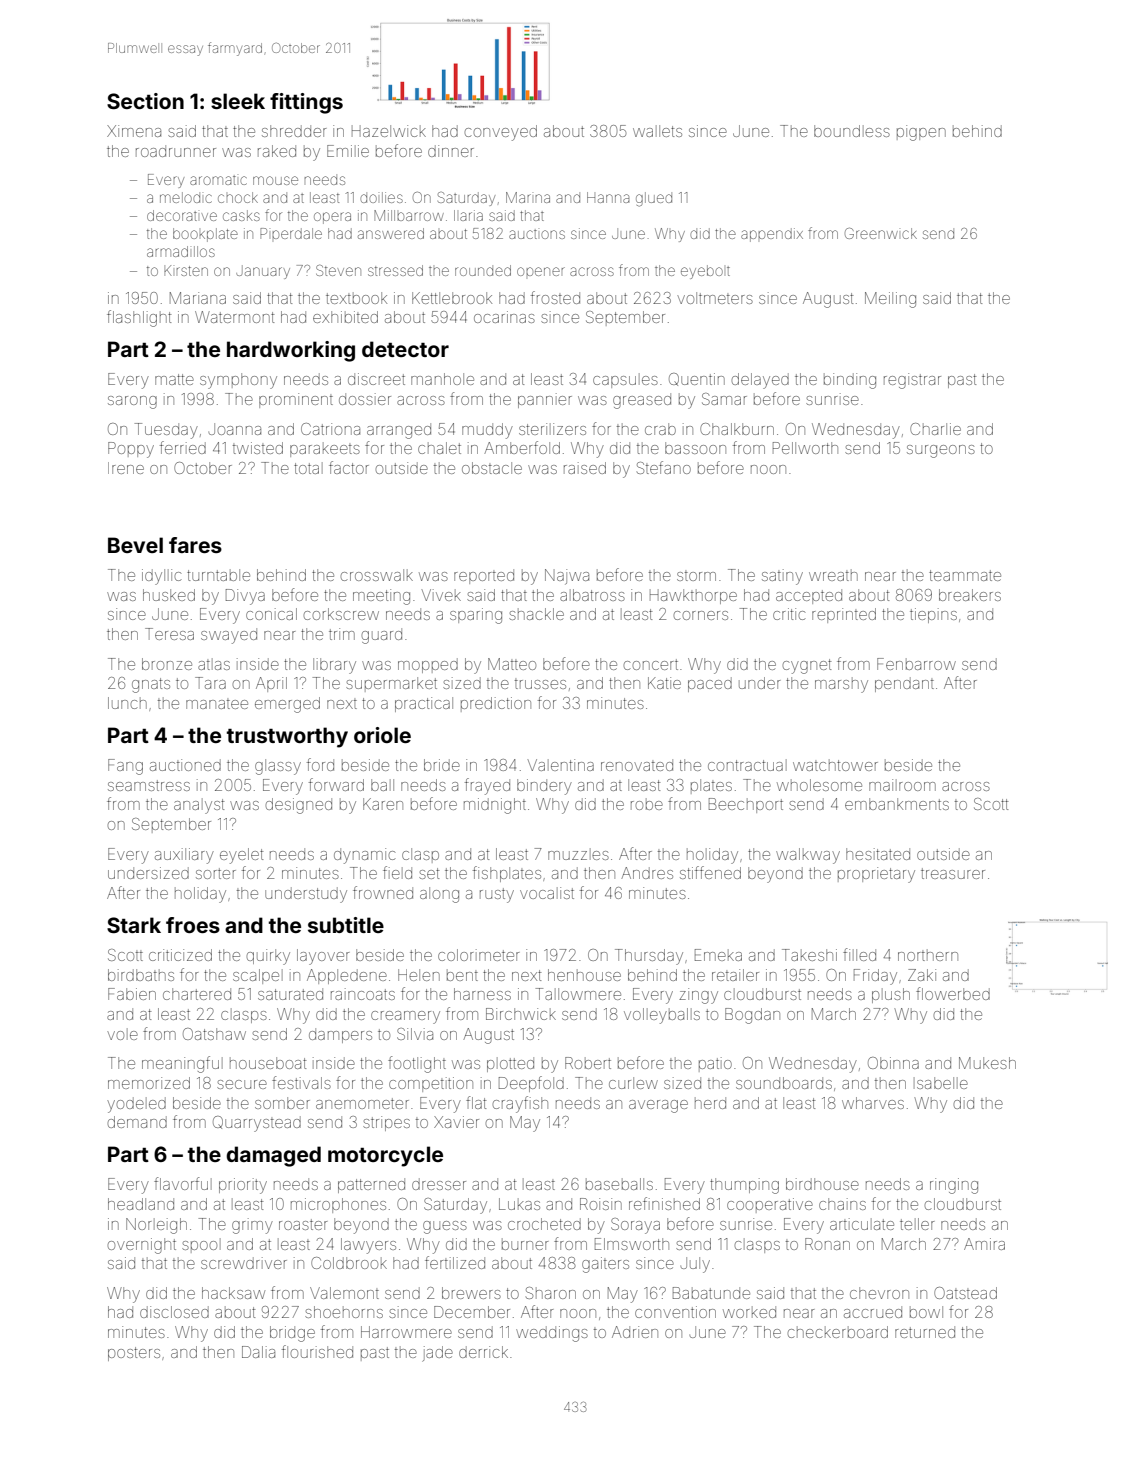 The width and height of the document is (1126, 1457). What do you see at coordinates (657, 131) in the document?
I see `wallets` at bounding box center [657, 131].
